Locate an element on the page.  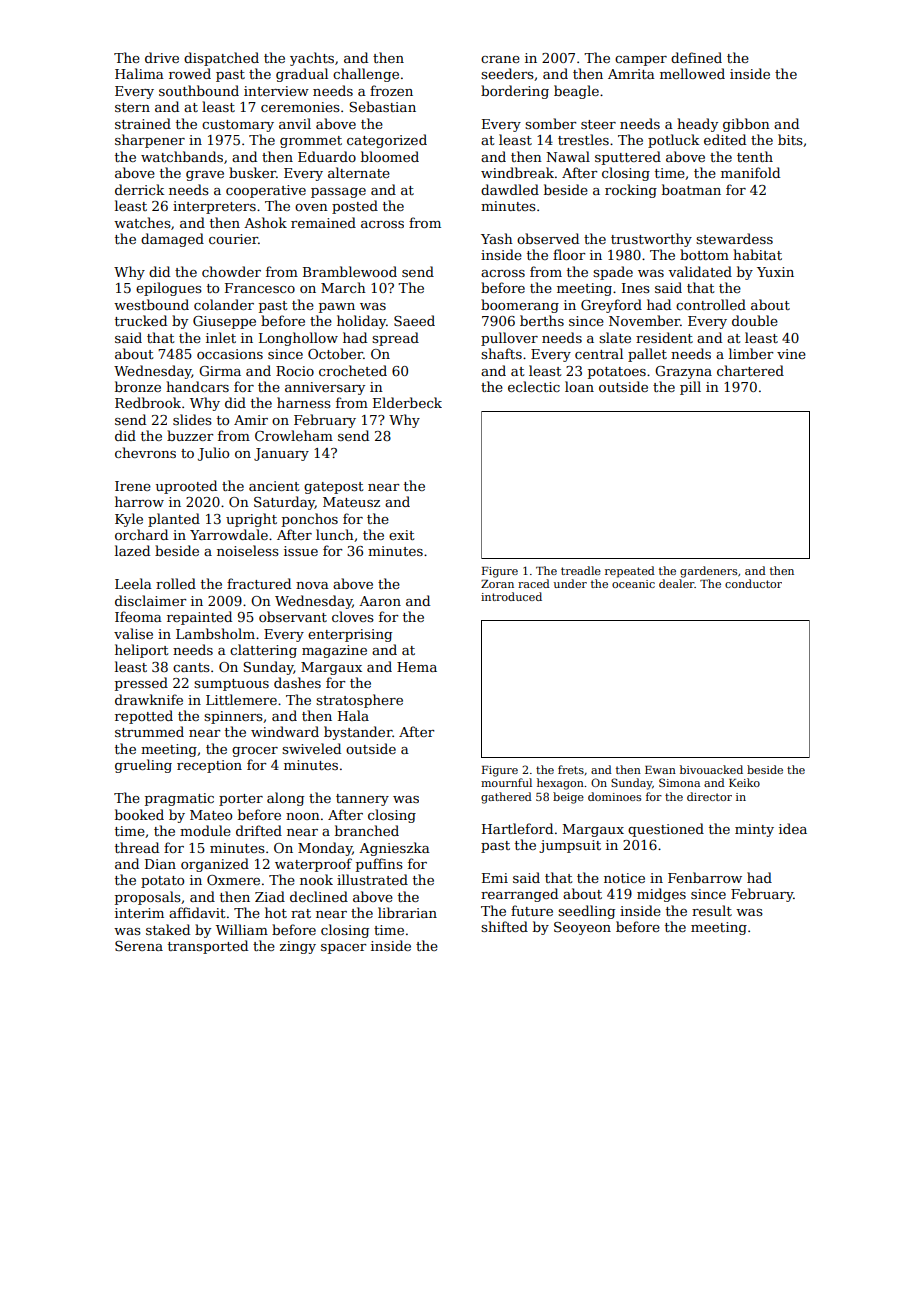
crane is located at coordinates (500, 59).
